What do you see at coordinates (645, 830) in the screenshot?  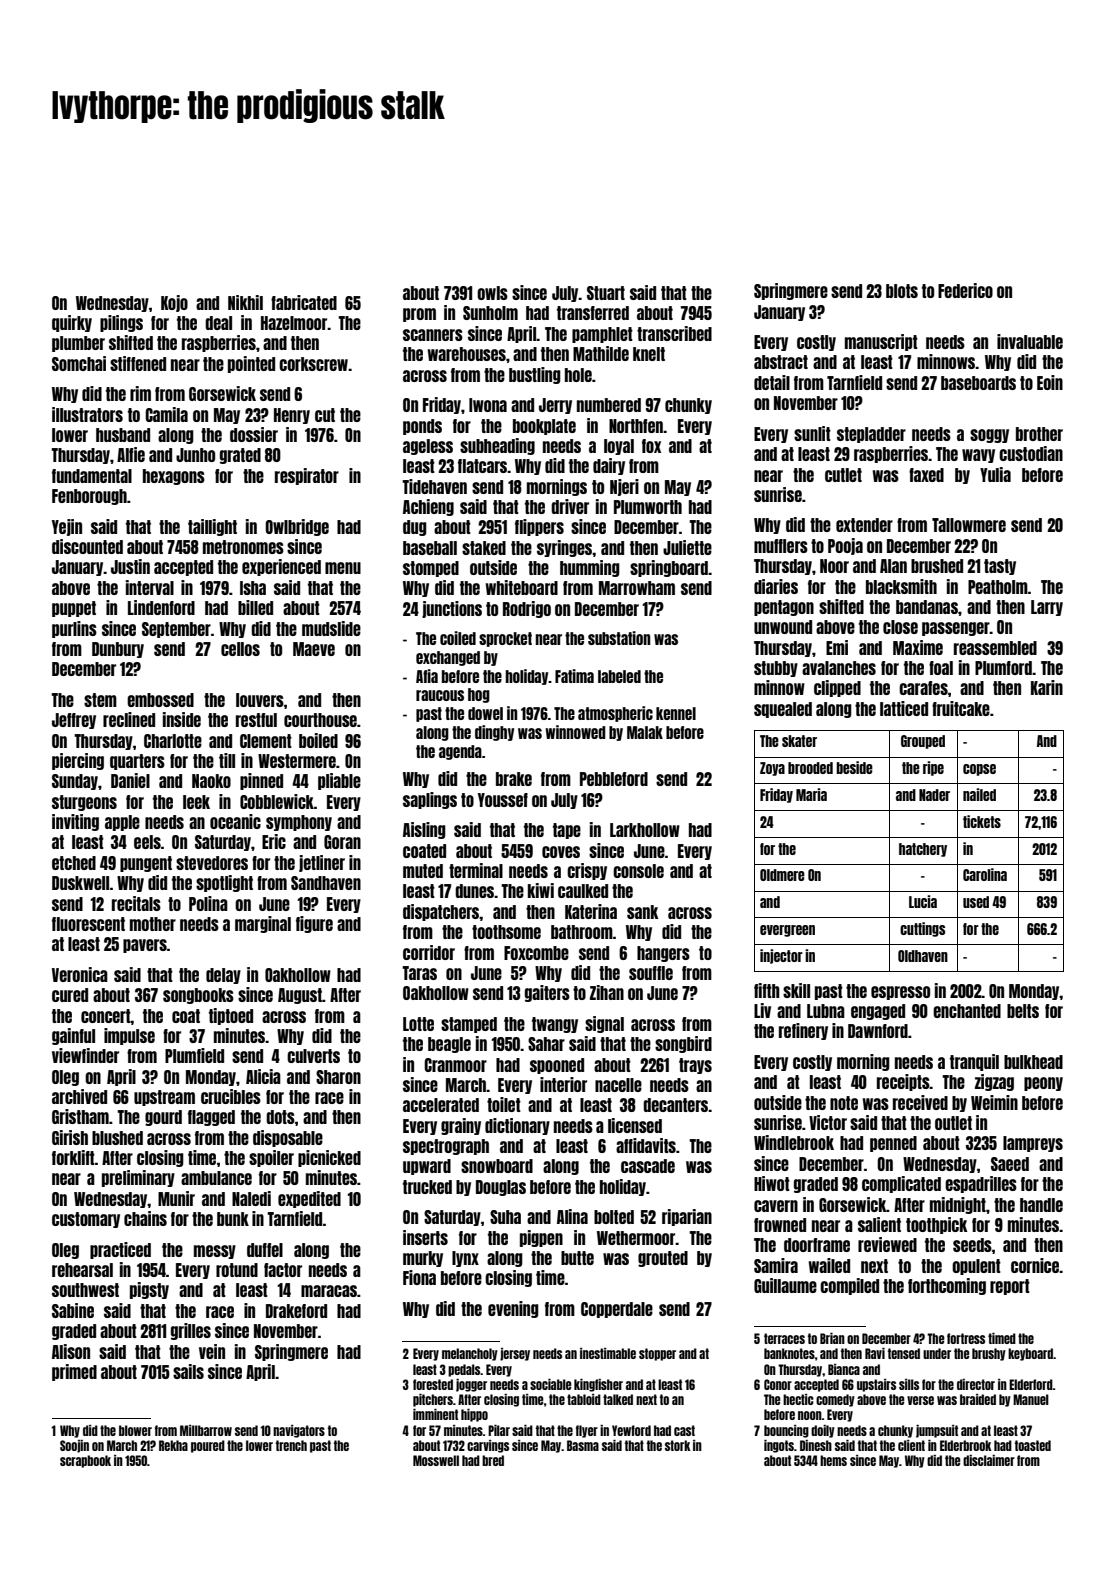 I see `Larkhollow` at bounding box center [645, 830].
